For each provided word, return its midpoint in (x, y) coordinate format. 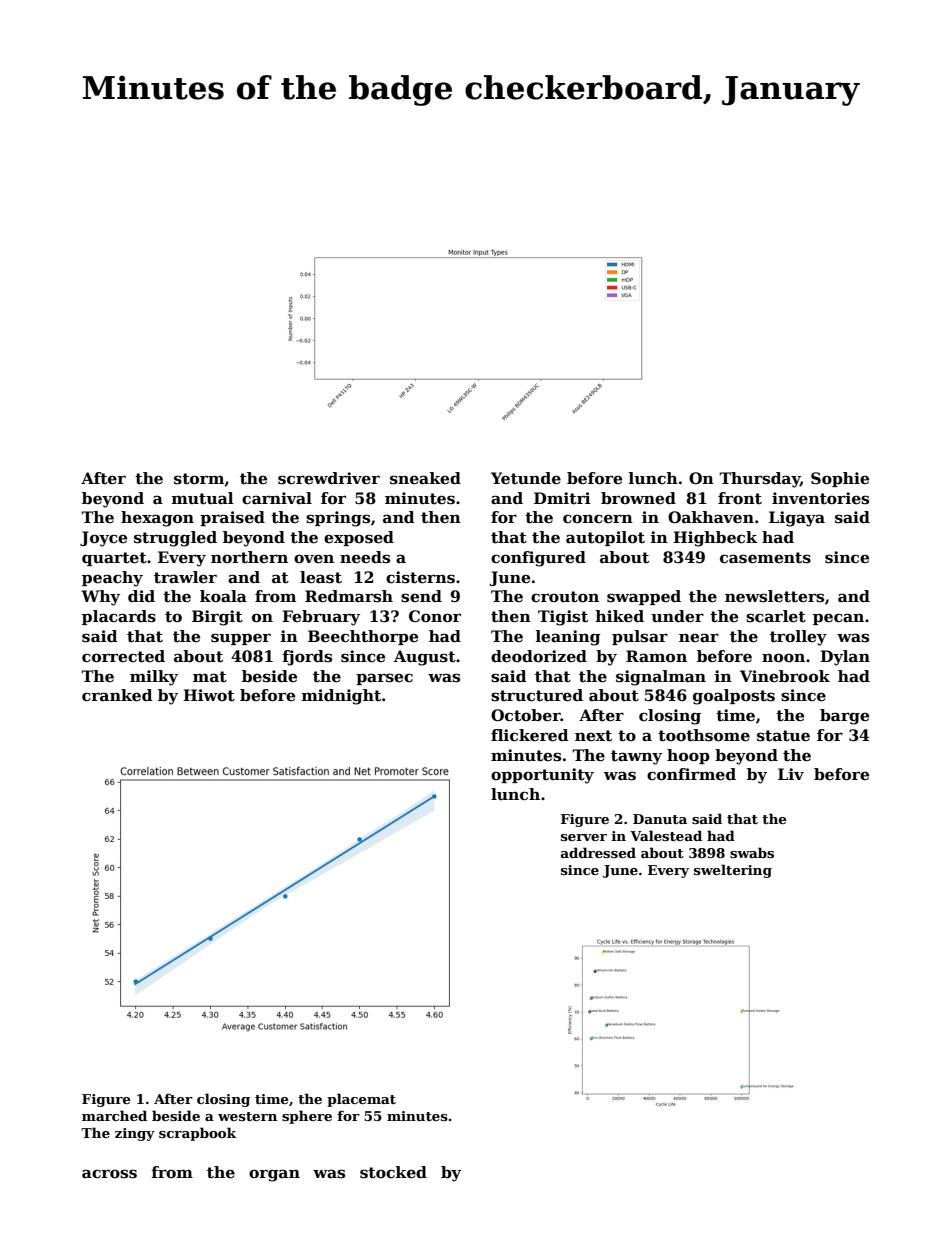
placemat (361, 1100)
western (247, 1116)
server (584, 837)
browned (638, 498)
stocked (393, 1172)
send (421, 596)
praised (232, 518)
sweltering (733, 871)
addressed (598, 852)
